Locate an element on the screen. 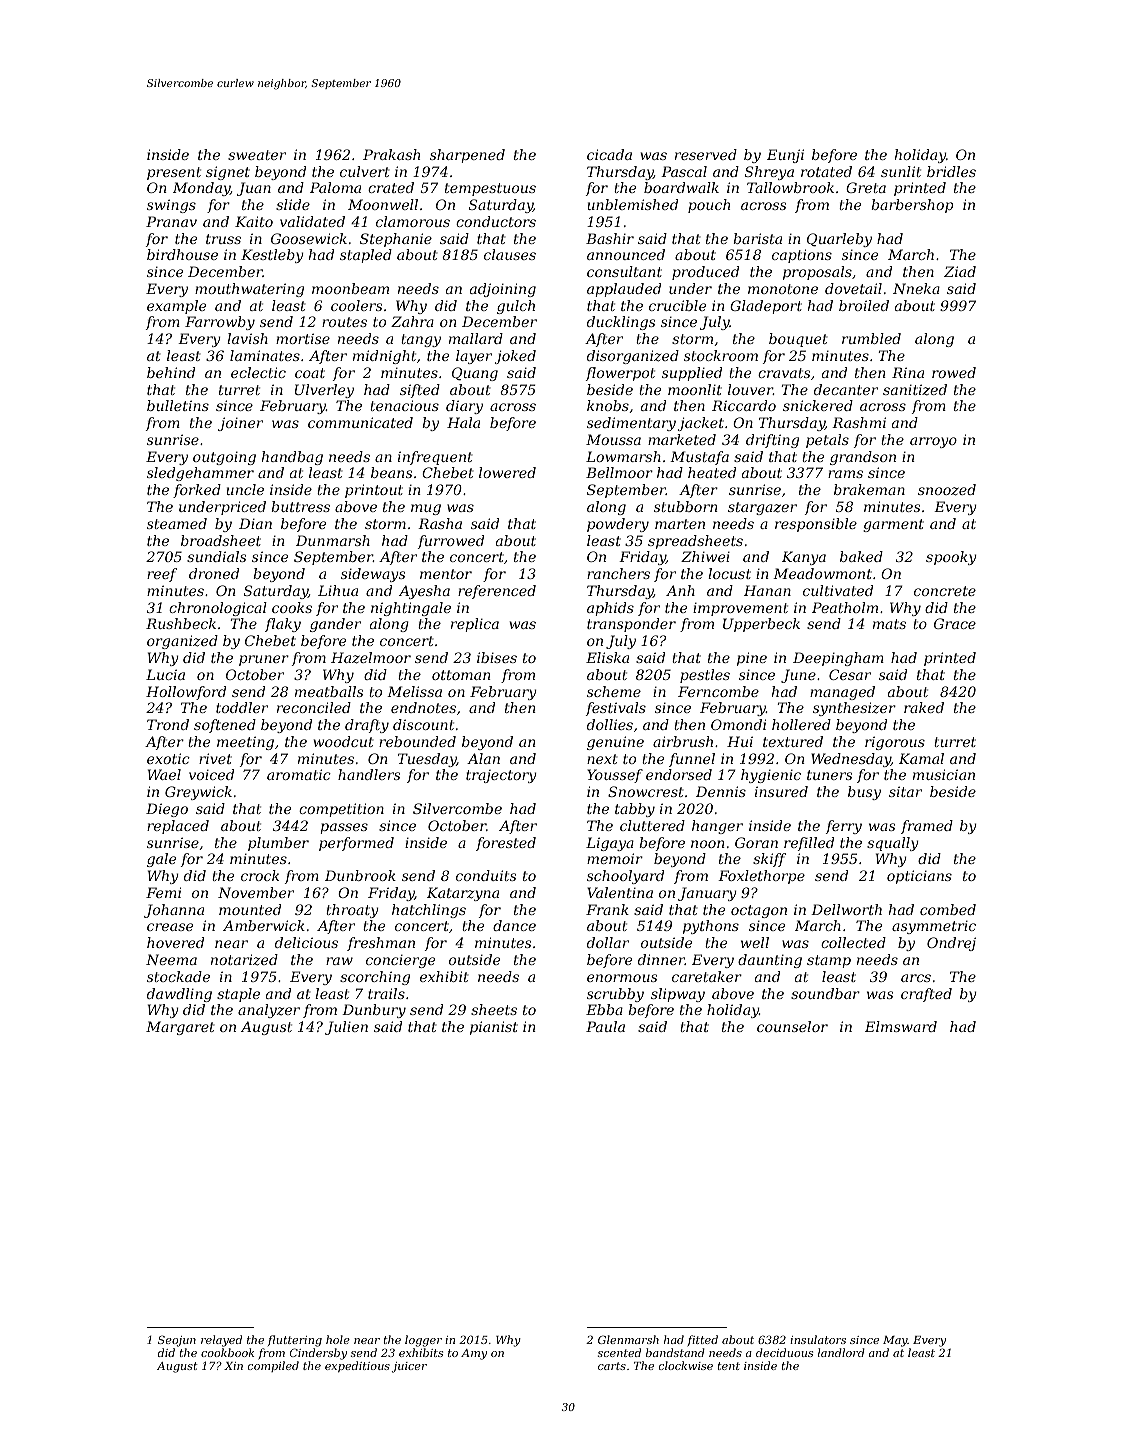  freshman is located at coordinates (381, 944).
